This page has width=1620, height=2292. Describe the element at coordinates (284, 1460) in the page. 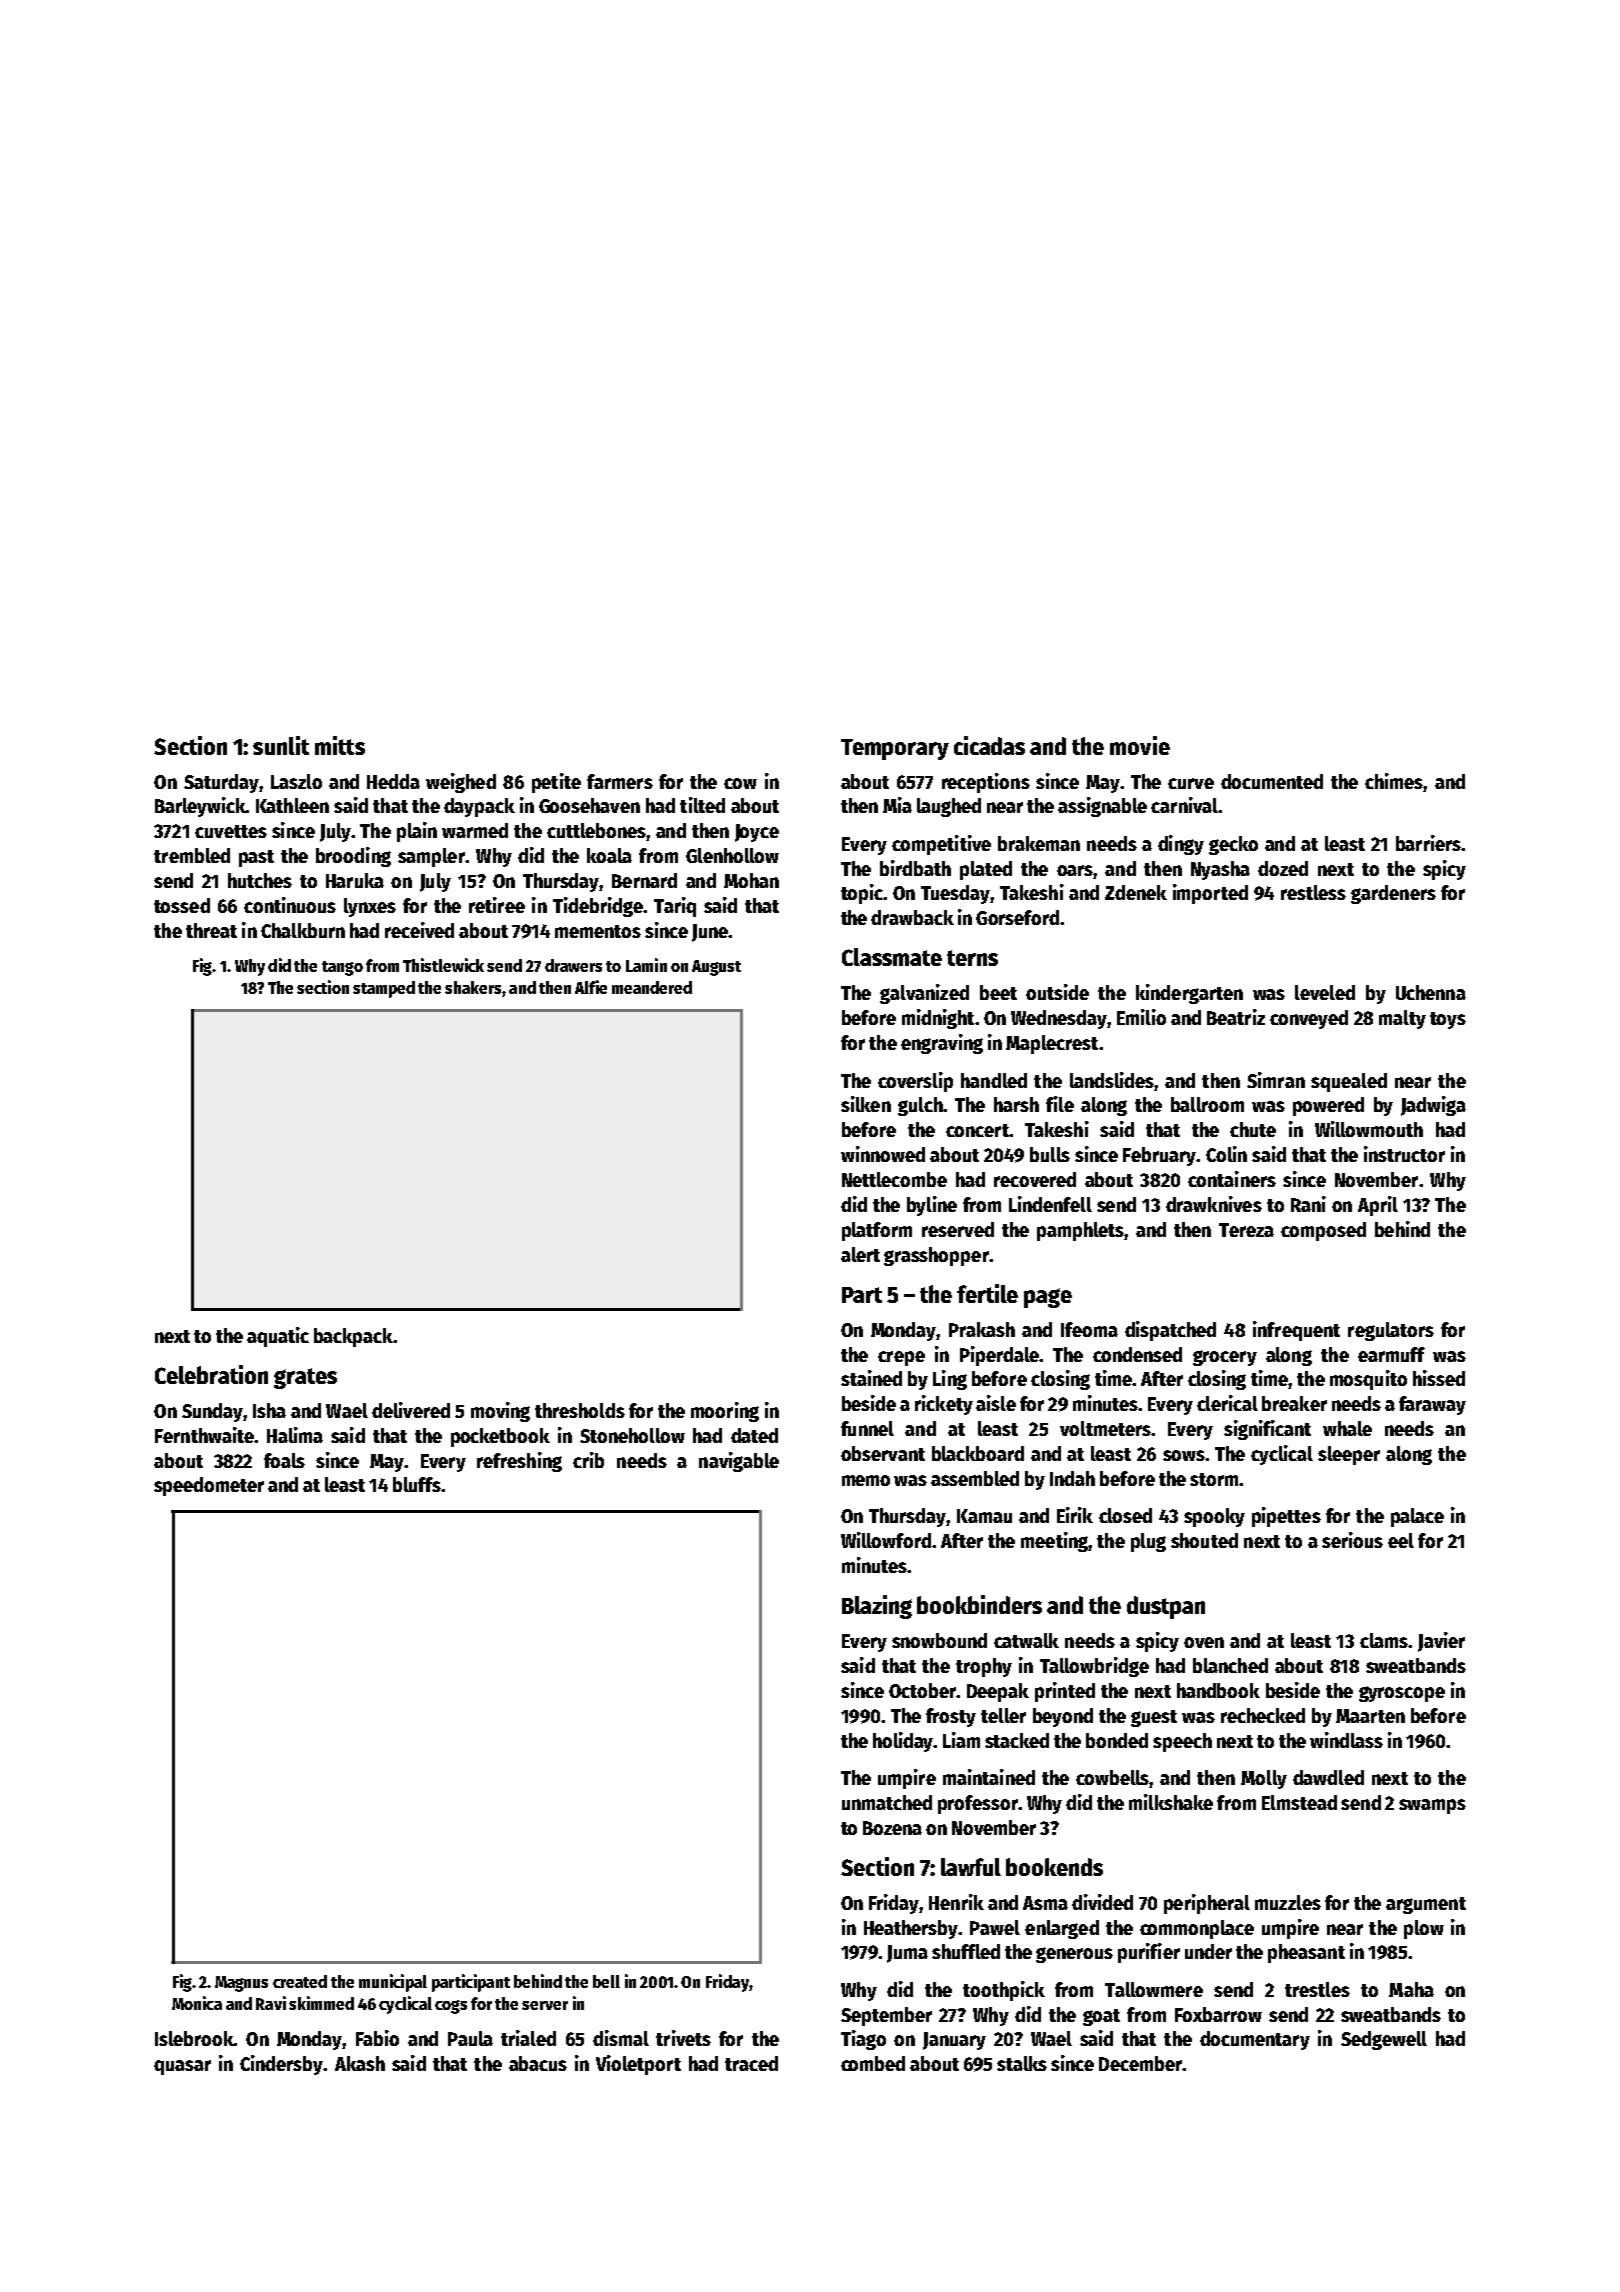

I see `foals` at that location.
